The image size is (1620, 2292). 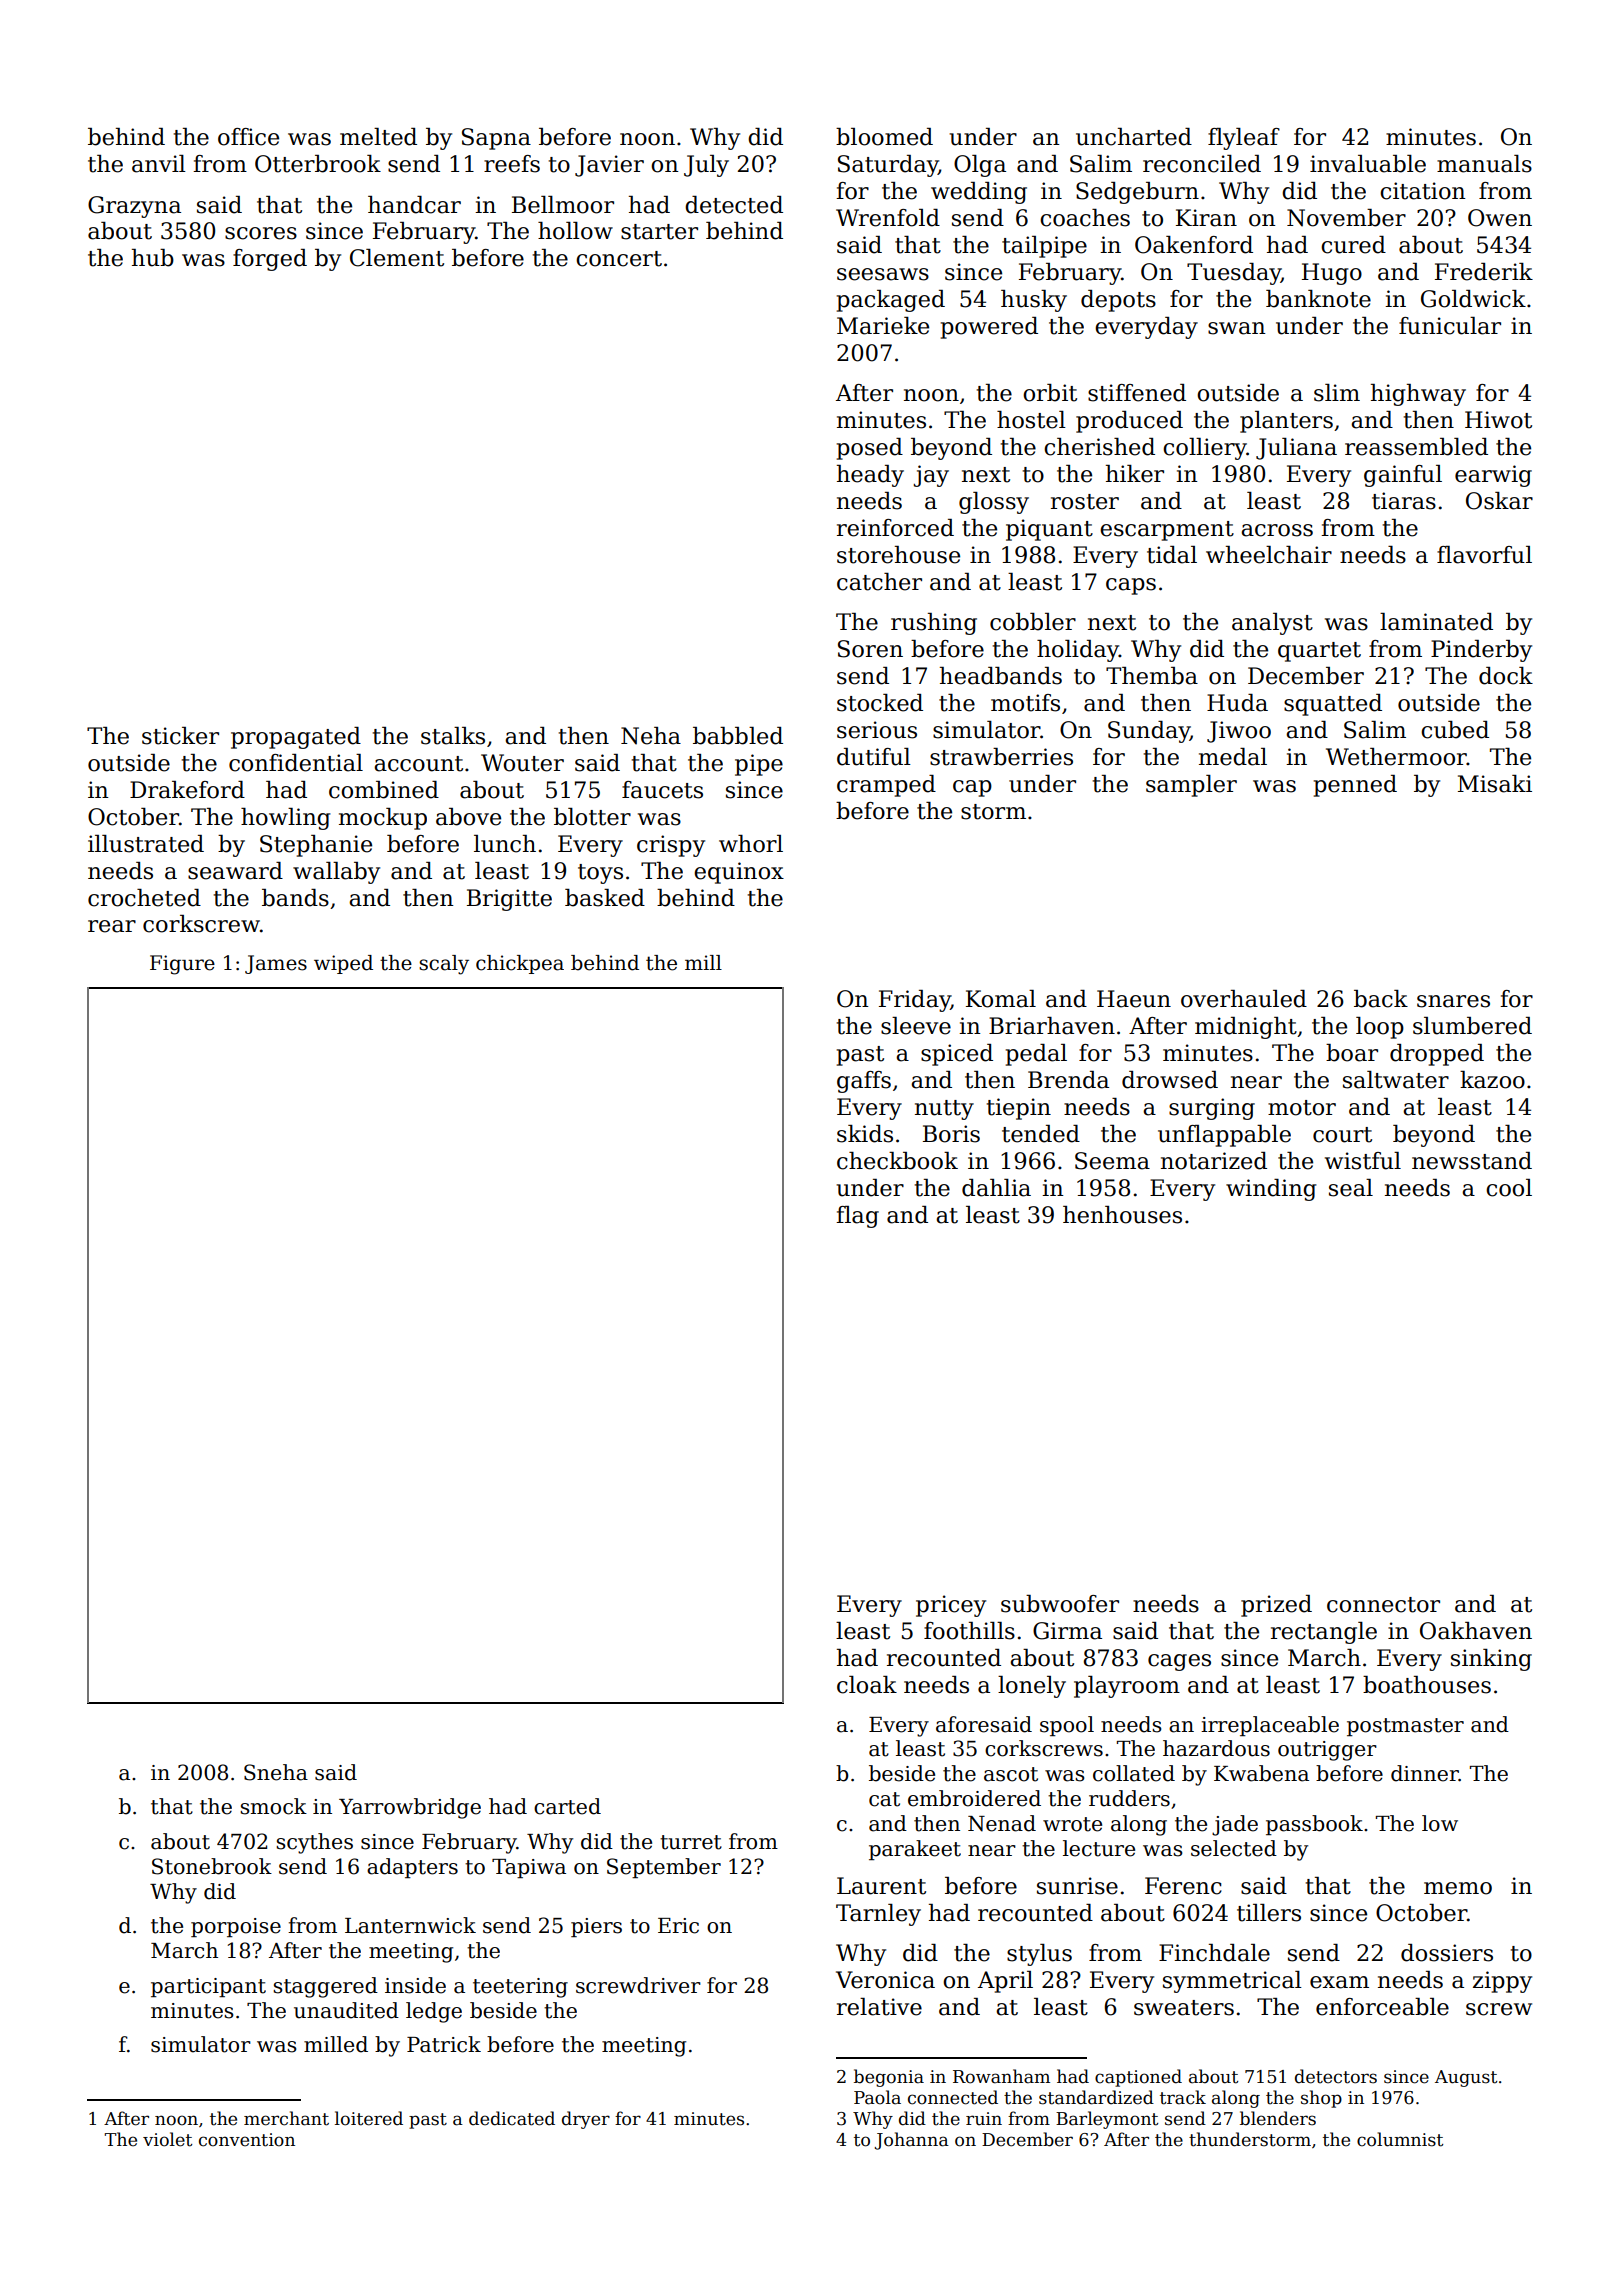 What do you see at coordinates (879, 582) in the page?
I see `catcher` at bounding box center [879, 582].
